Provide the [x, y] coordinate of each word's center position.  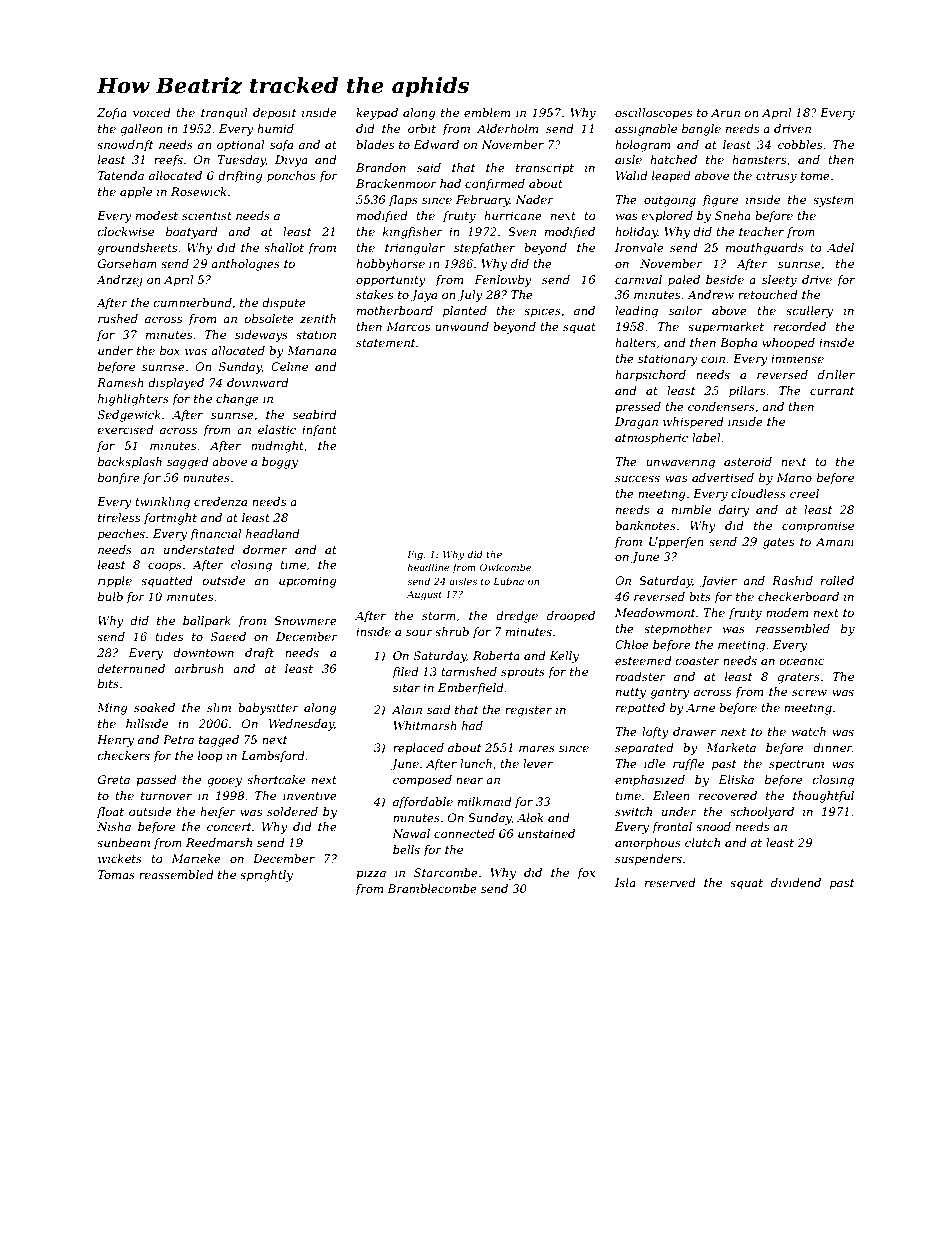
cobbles [800, 144]
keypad [377, 114]
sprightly [266, 876]
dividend [796, 882]
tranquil [224, 114]
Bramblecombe [432, 888]
